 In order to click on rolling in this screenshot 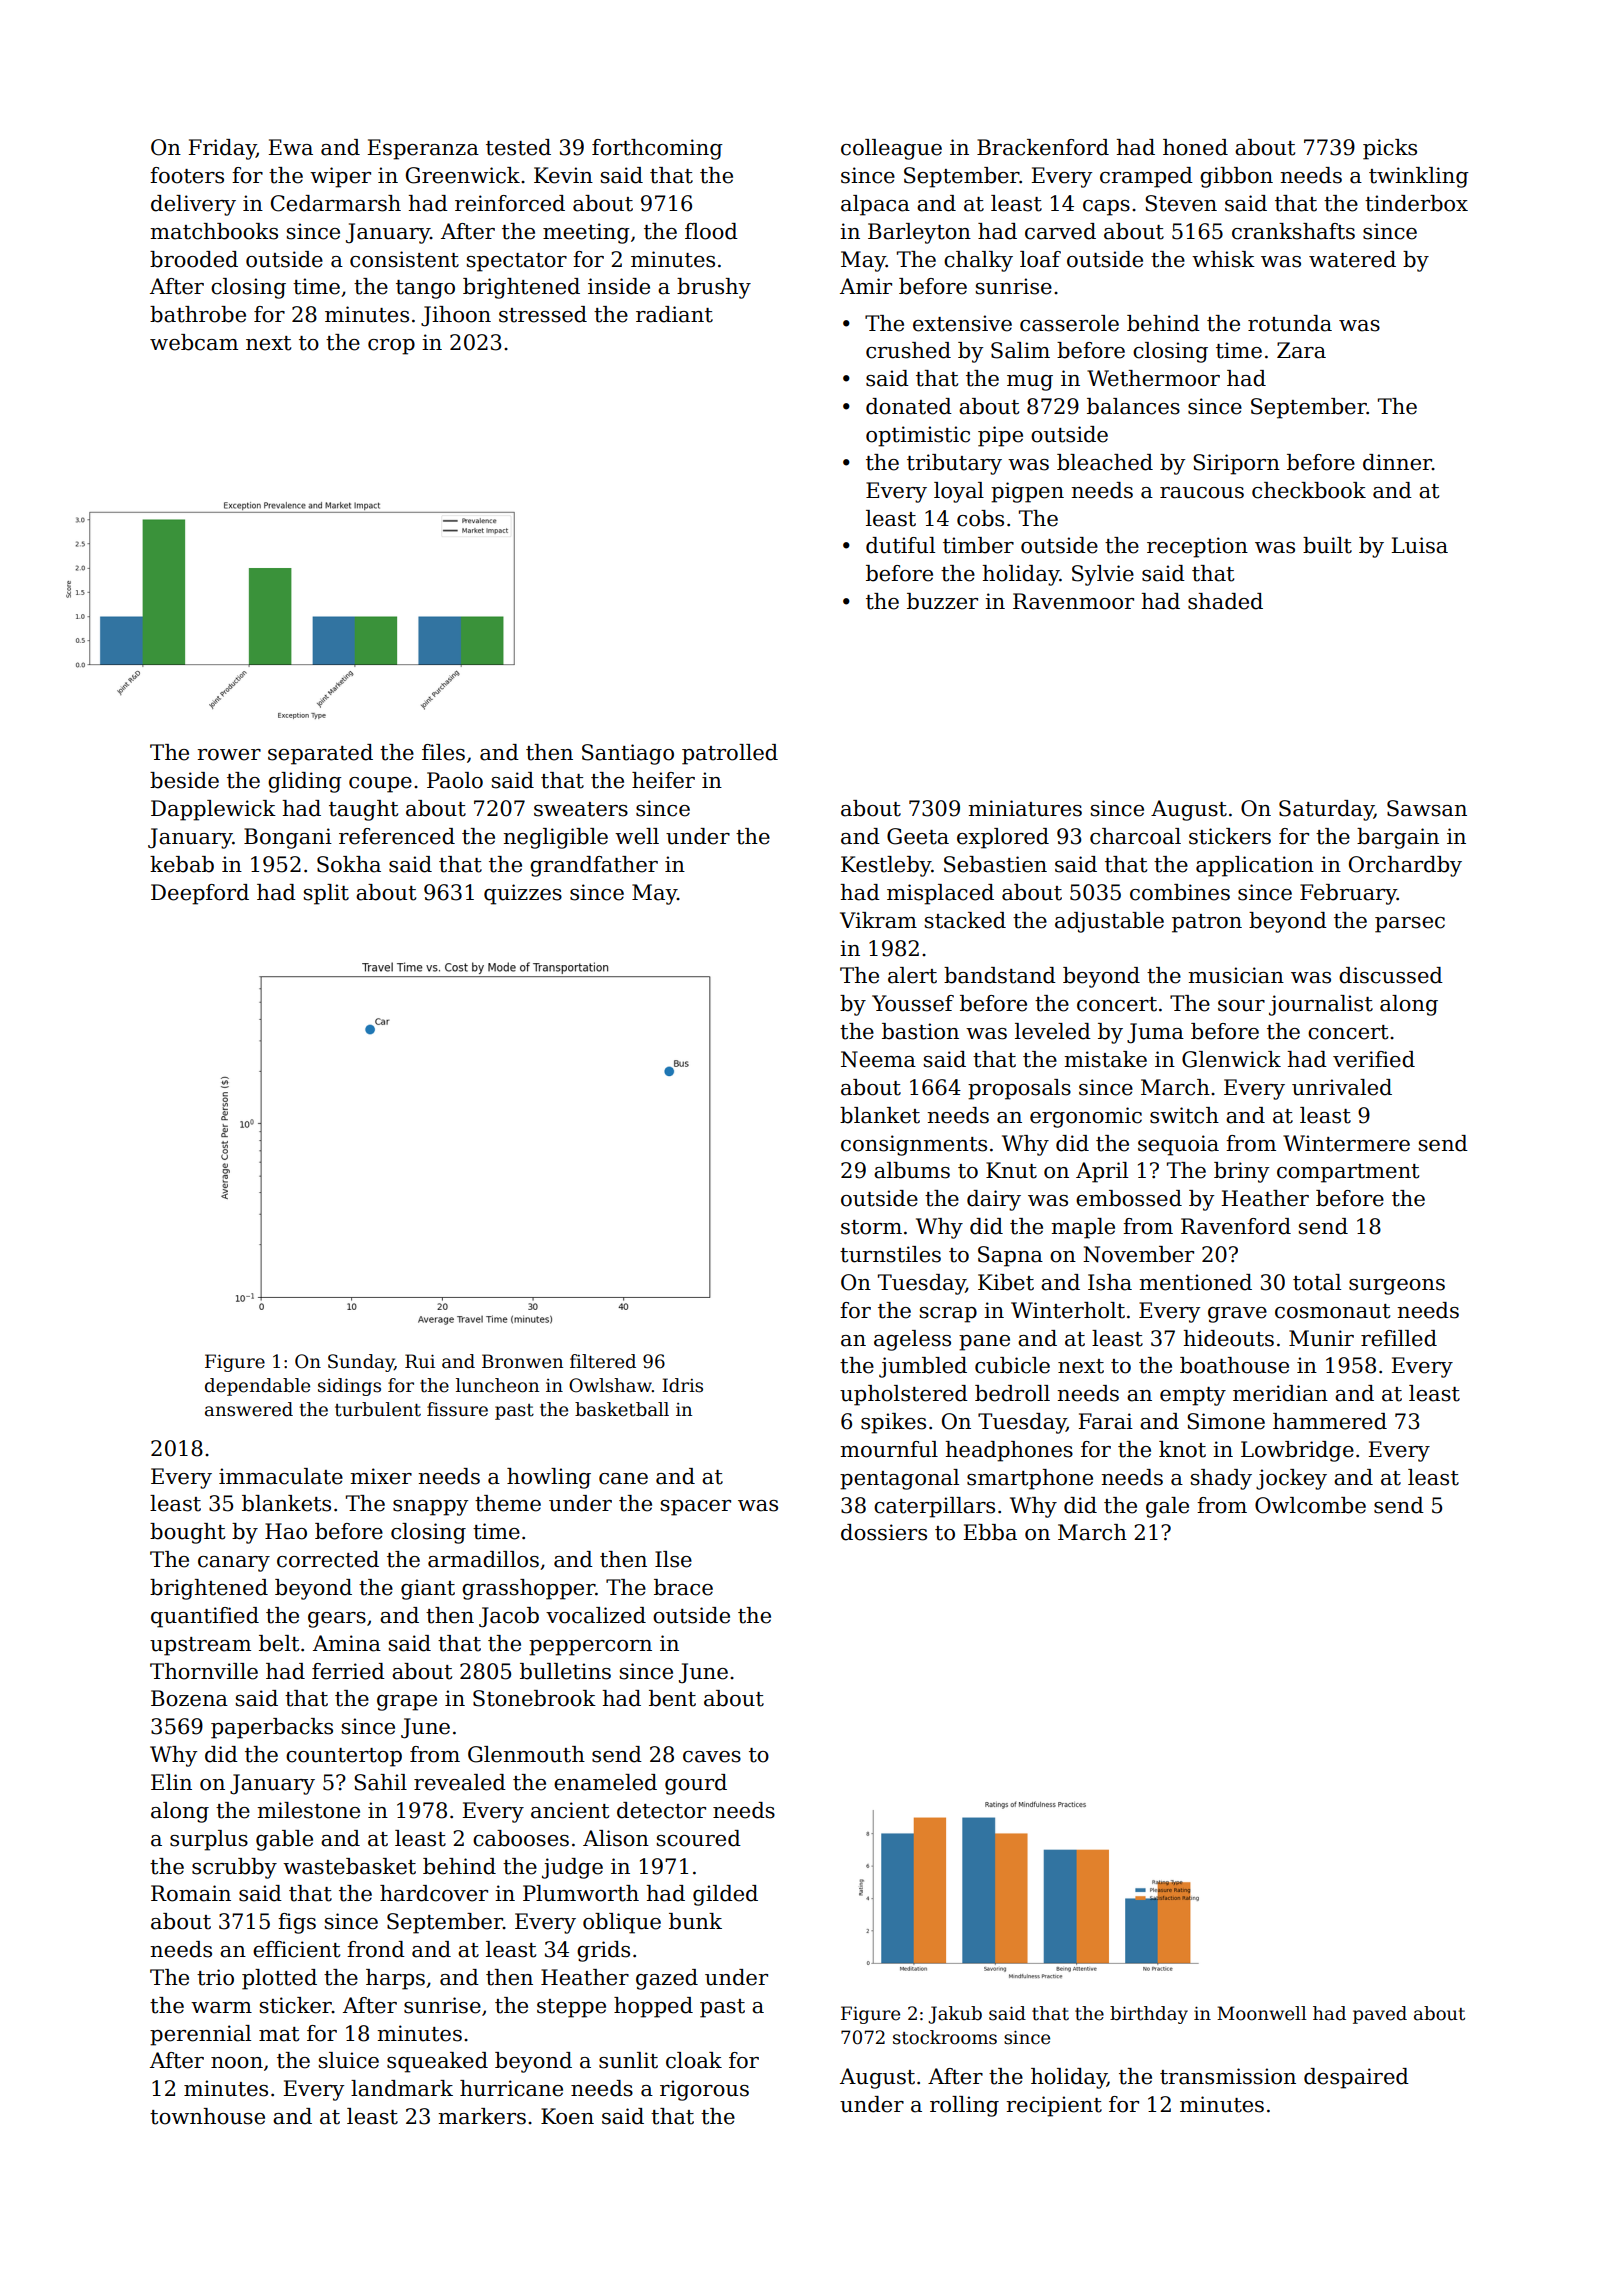, I will do `click(964, 2106)`.
